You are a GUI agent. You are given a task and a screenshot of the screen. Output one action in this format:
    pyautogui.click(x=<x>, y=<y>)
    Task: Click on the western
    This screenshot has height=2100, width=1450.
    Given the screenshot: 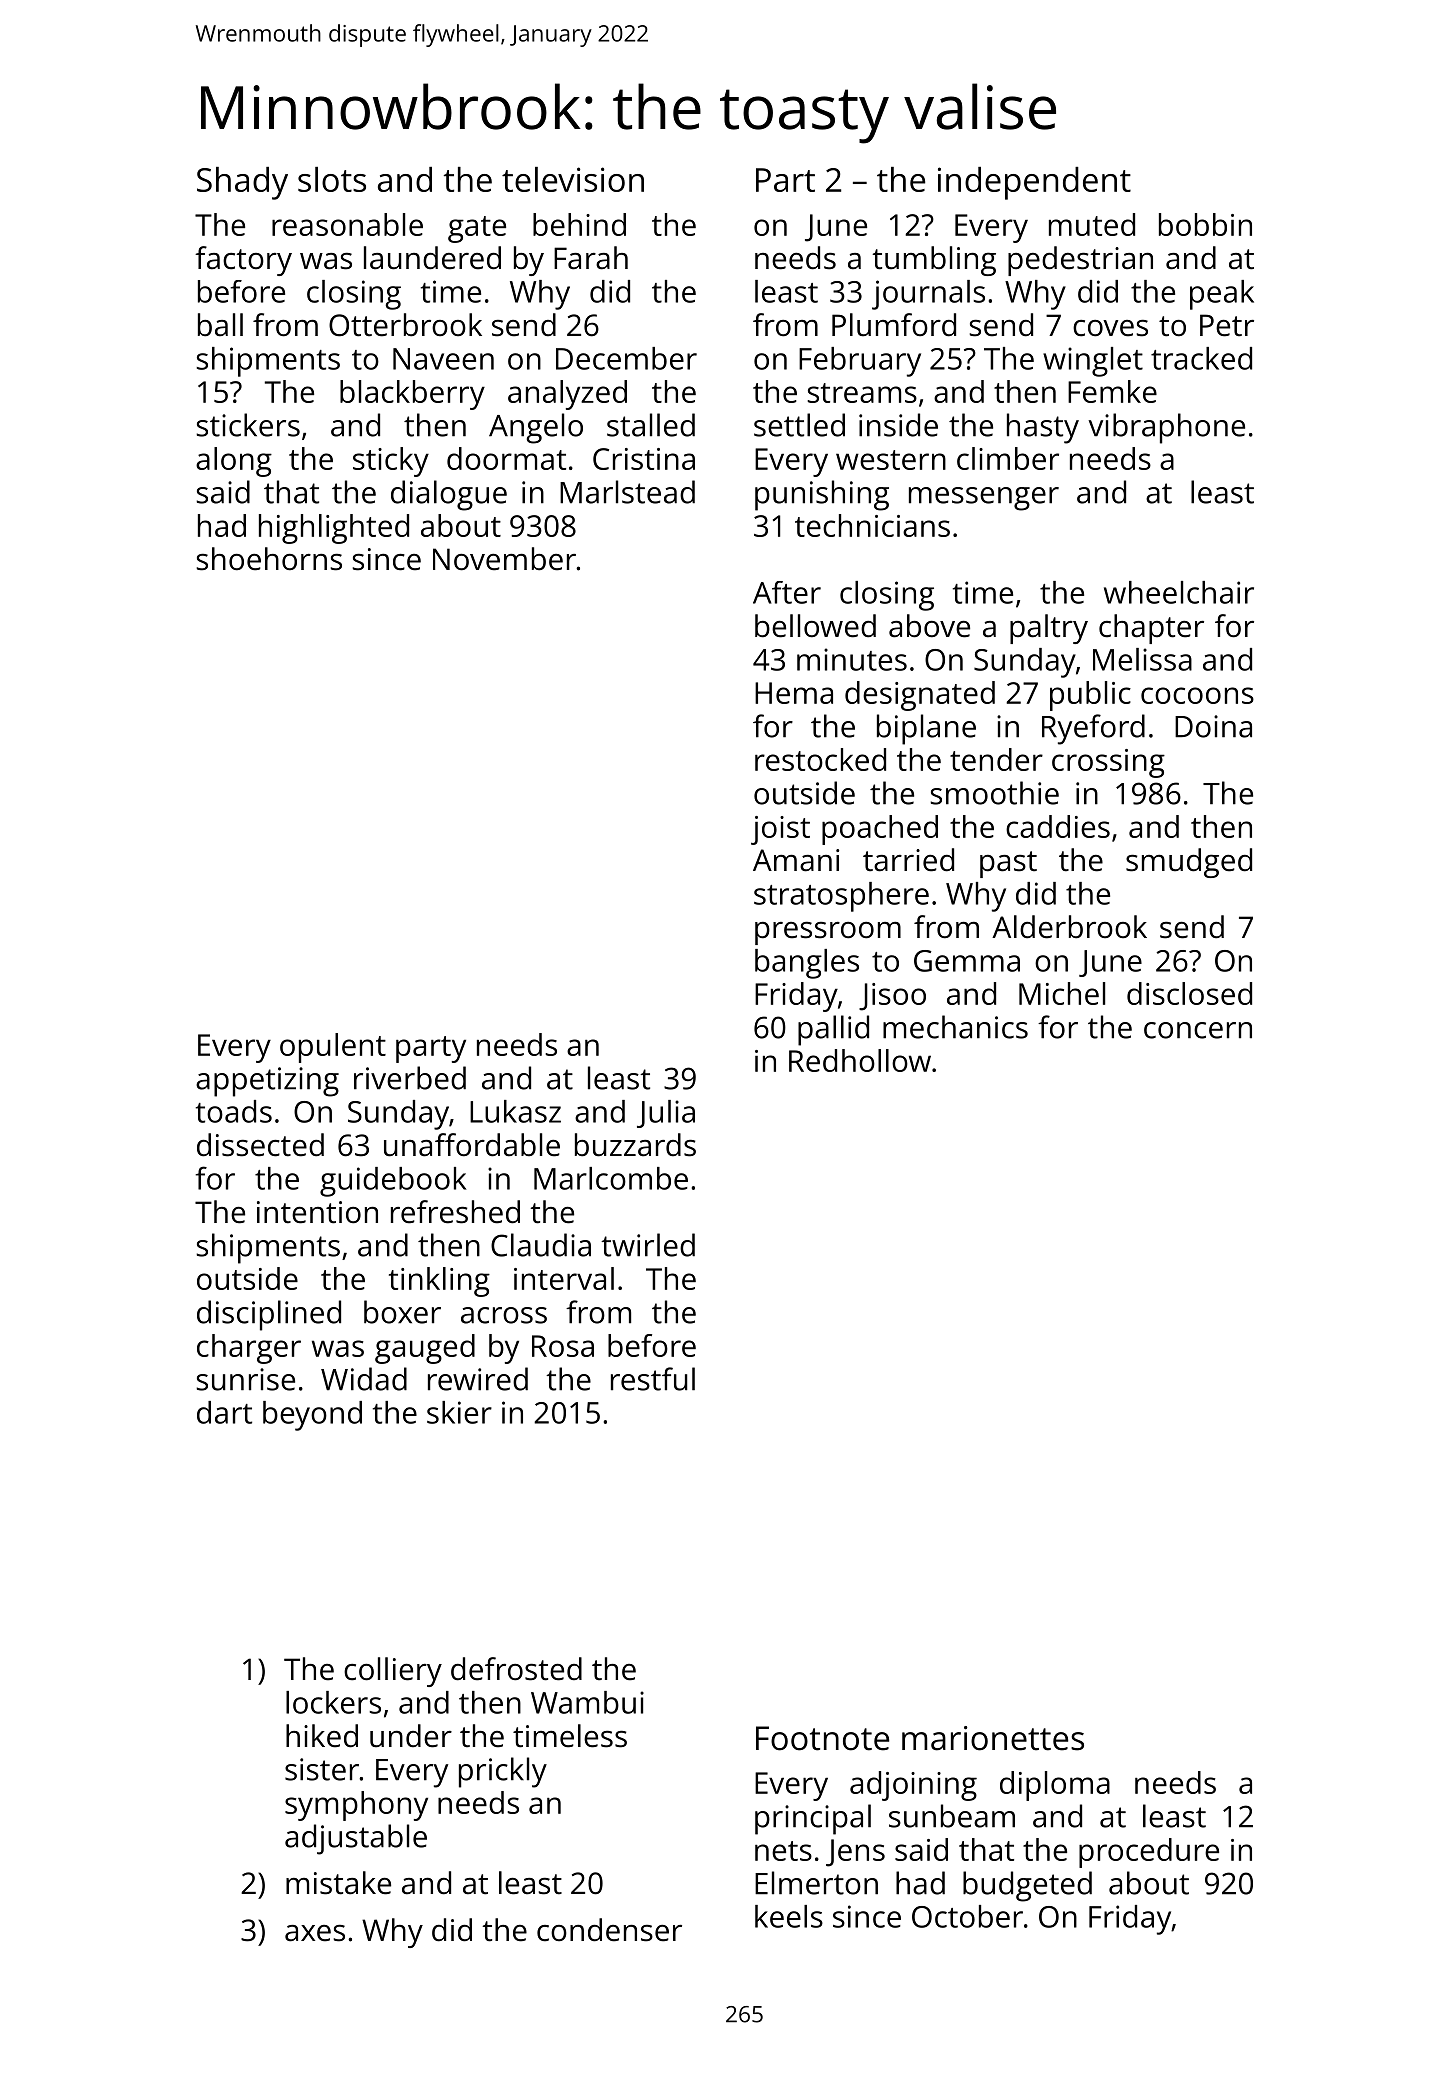 What is the action you would take?
    pyautogui.click(x=891, y=460)
